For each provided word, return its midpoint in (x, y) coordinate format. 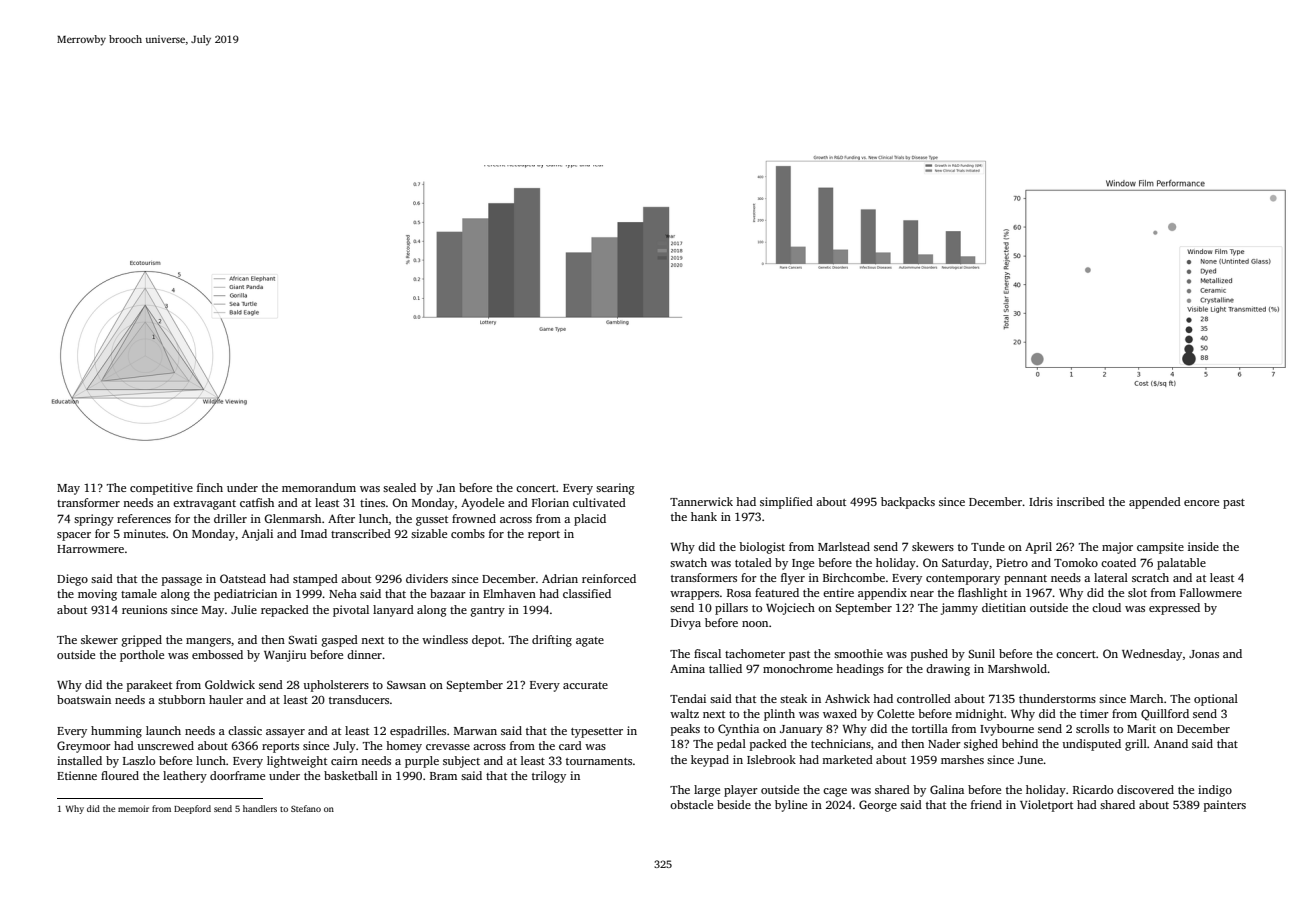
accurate (585, 685)
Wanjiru (285, 656)
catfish (257, 502)
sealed (399, 487)
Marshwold (1017, 668)
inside (1203, 546)
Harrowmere (90, 549)
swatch (688, 562)
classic (245, 730)
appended (1155, 503)
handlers (260, 808)
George (878, 806)
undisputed (1091, 745)
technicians (841, 743)
